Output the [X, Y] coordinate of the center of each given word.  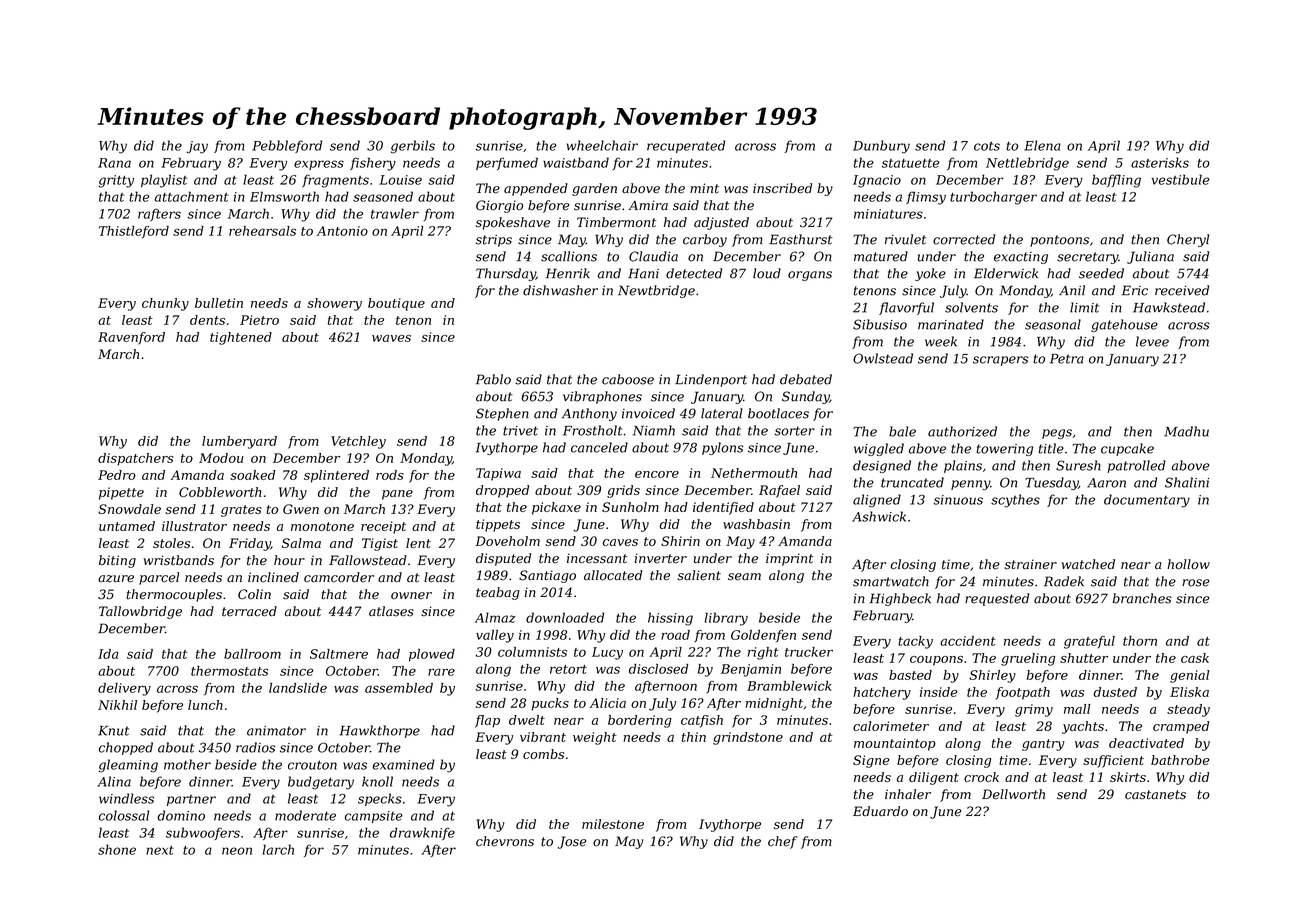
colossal [124, 815]
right [763, 653]
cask [1195, 658]
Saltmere [339, 654]
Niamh [654, 430]
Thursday [506, 274]
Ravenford [131, 338]
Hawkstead [1169, 307]
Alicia [608, 703]
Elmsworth [284, 196]
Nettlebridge [1027, 164]
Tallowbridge [140, 612]
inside [939, 692]
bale [902, 431]
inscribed [782, 188]
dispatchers [136, 459]
